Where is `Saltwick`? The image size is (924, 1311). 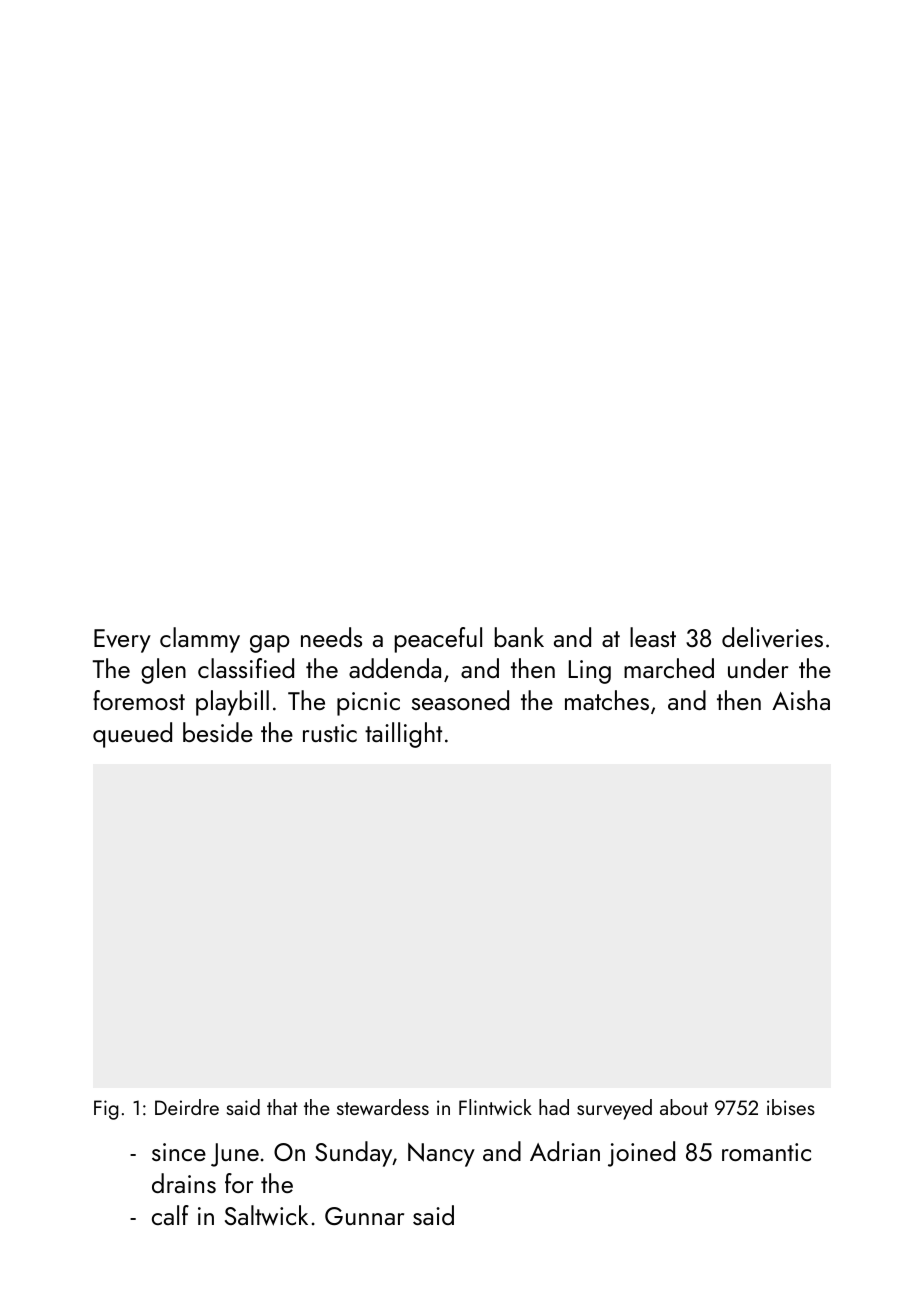 Saltwick is located at coordinates (266, 1215).
